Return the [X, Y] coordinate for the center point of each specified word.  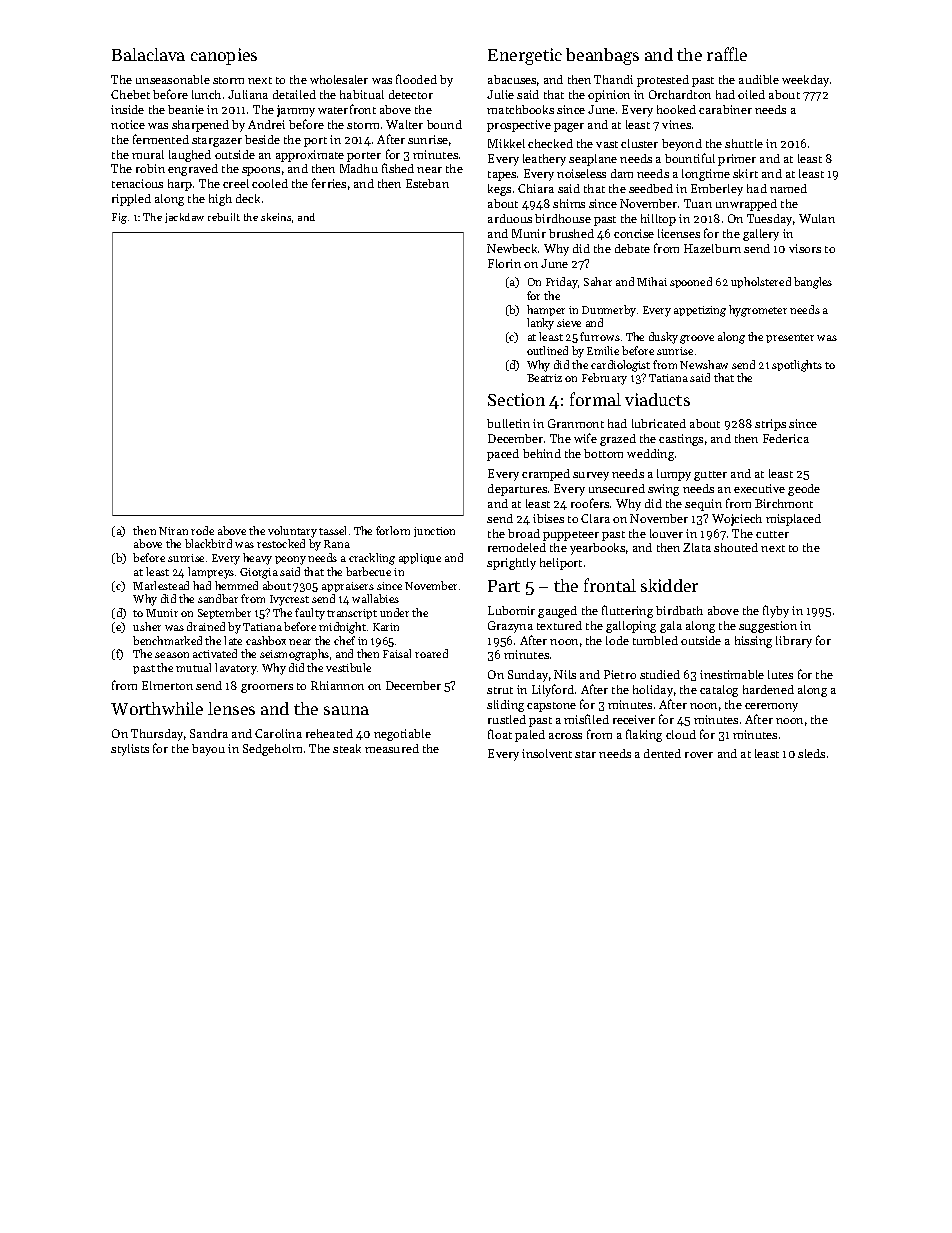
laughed [190, 156]
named [788, 188]
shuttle [744, 143]
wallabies [375, 598]
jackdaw [184, 218]
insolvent [547, 753]
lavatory [236, 669]
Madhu [359, 168]
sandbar [218, 598]
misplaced [793, 520]
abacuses [512, 79]
